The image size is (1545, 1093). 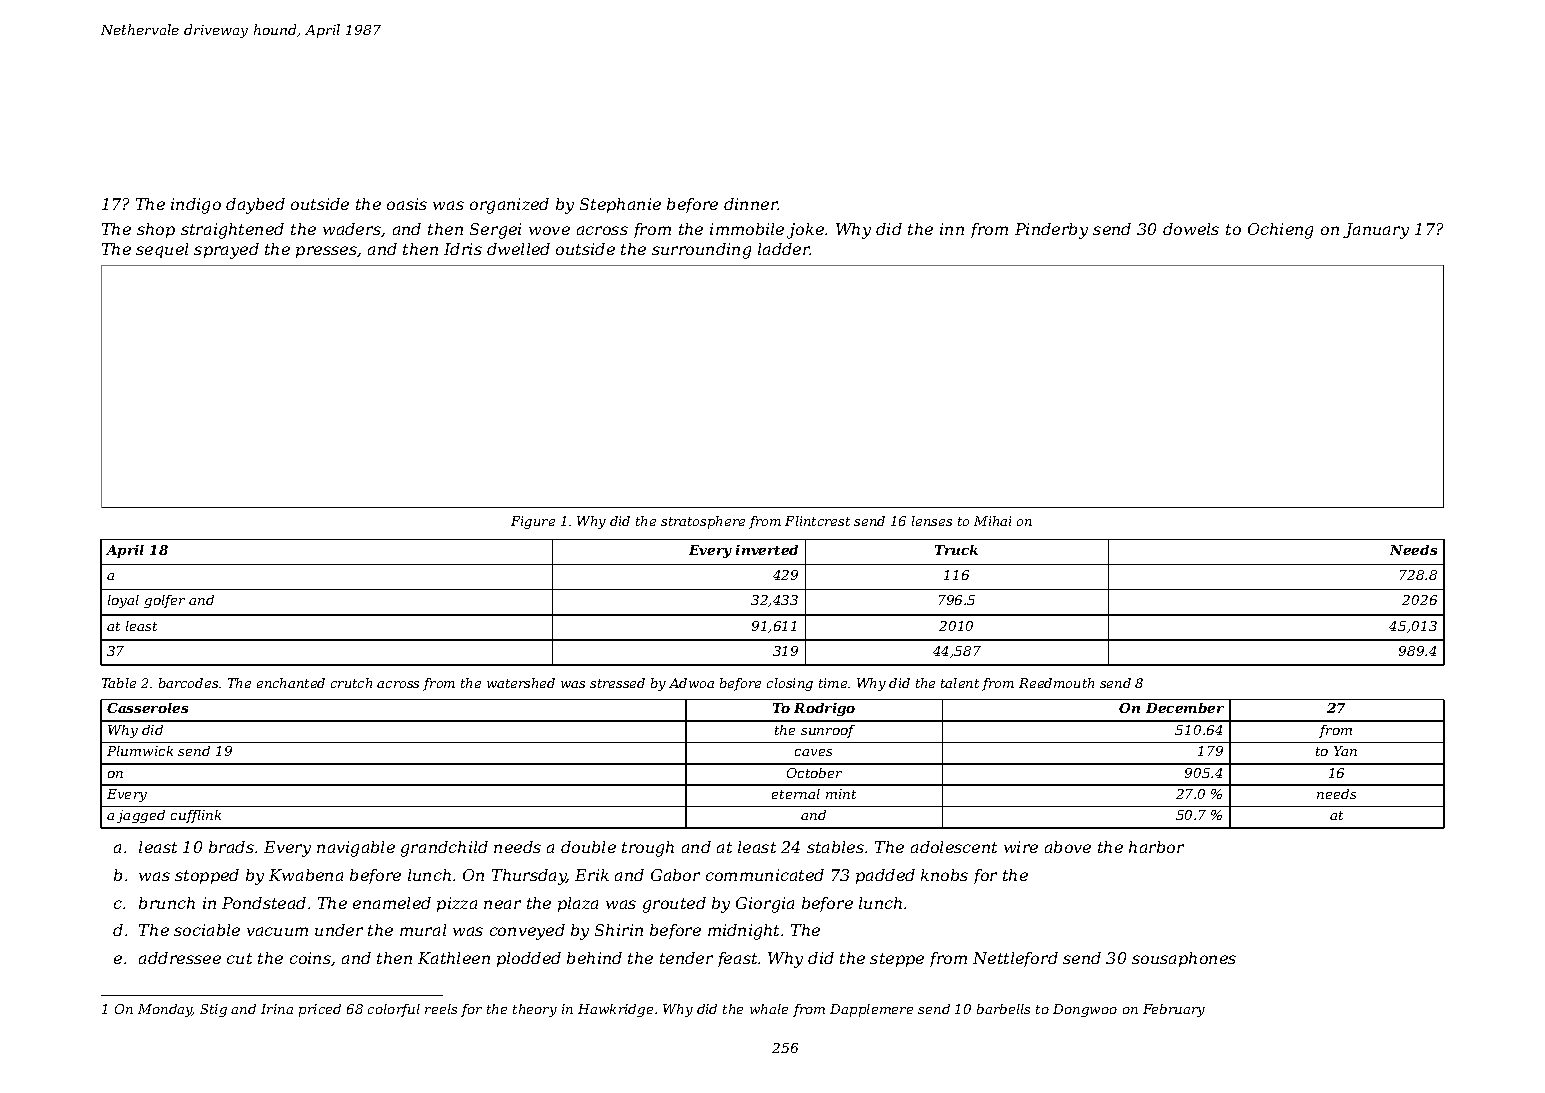 I want to click on January, so click(x=1376, y=231).
